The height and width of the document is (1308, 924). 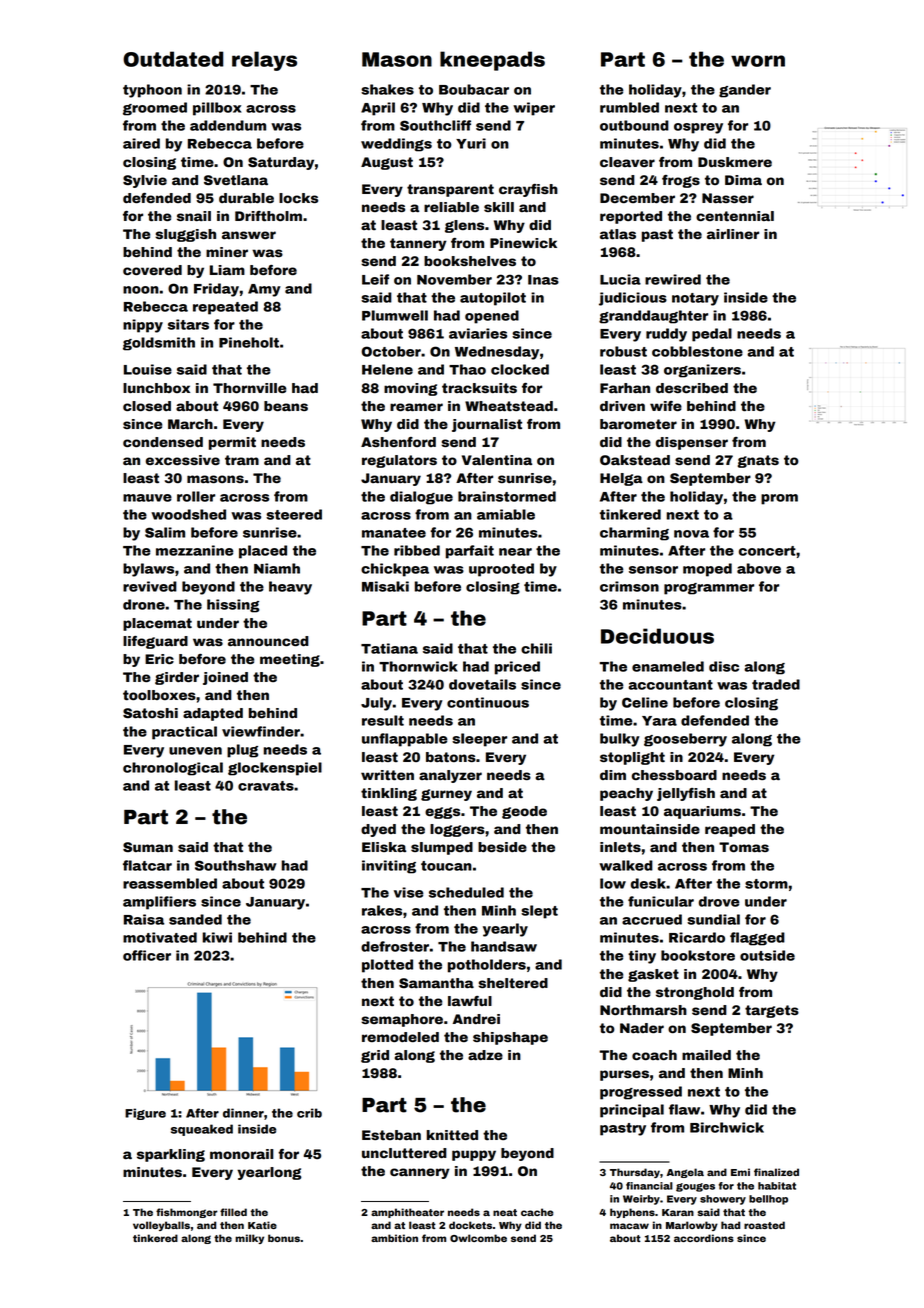 What do you see at coordinates (243, 1113) in the document?
I see `dinner` at bounding box center [243, 1113].
